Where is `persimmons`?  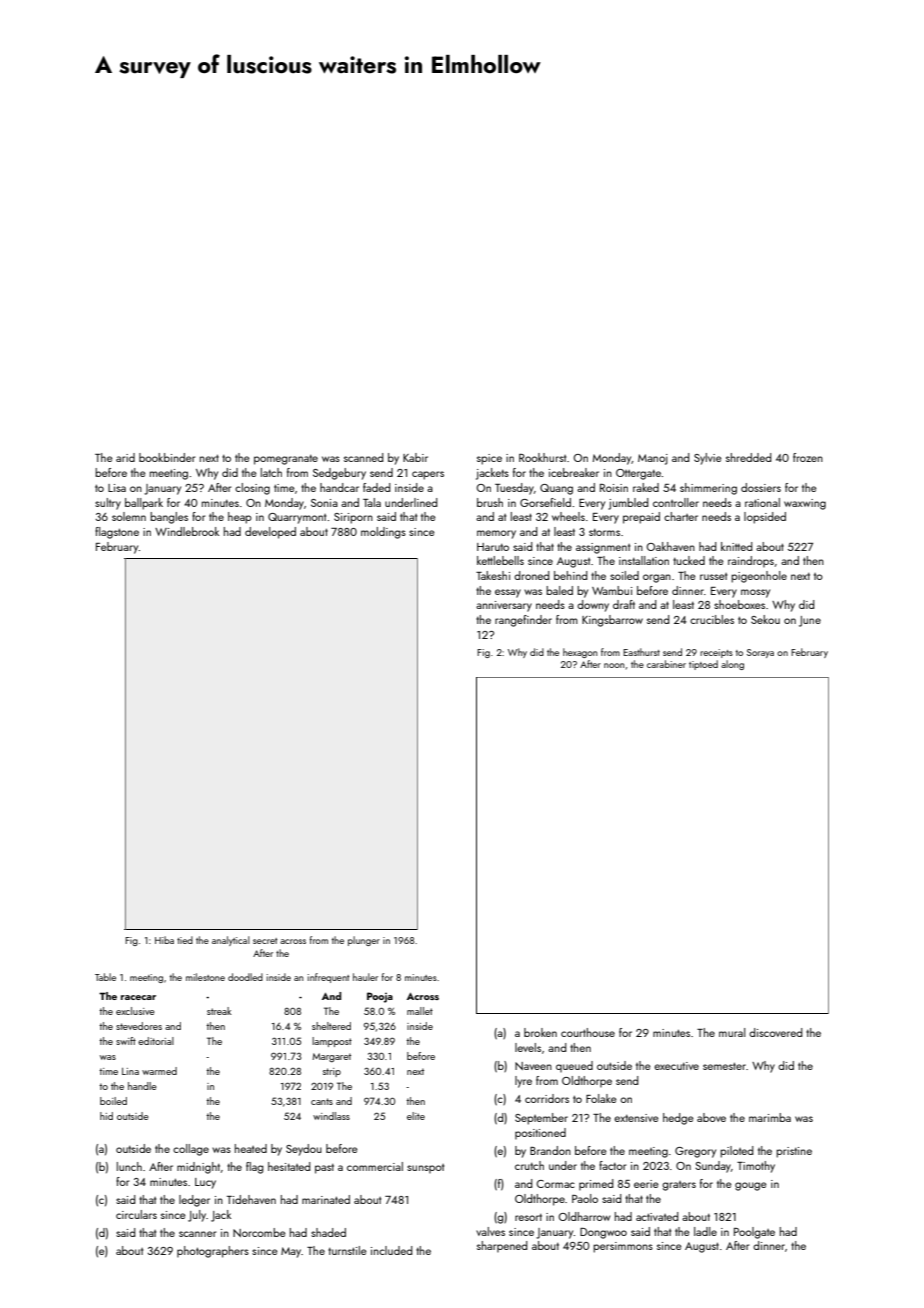
persimmons is located at coordinates (623, 1247).
